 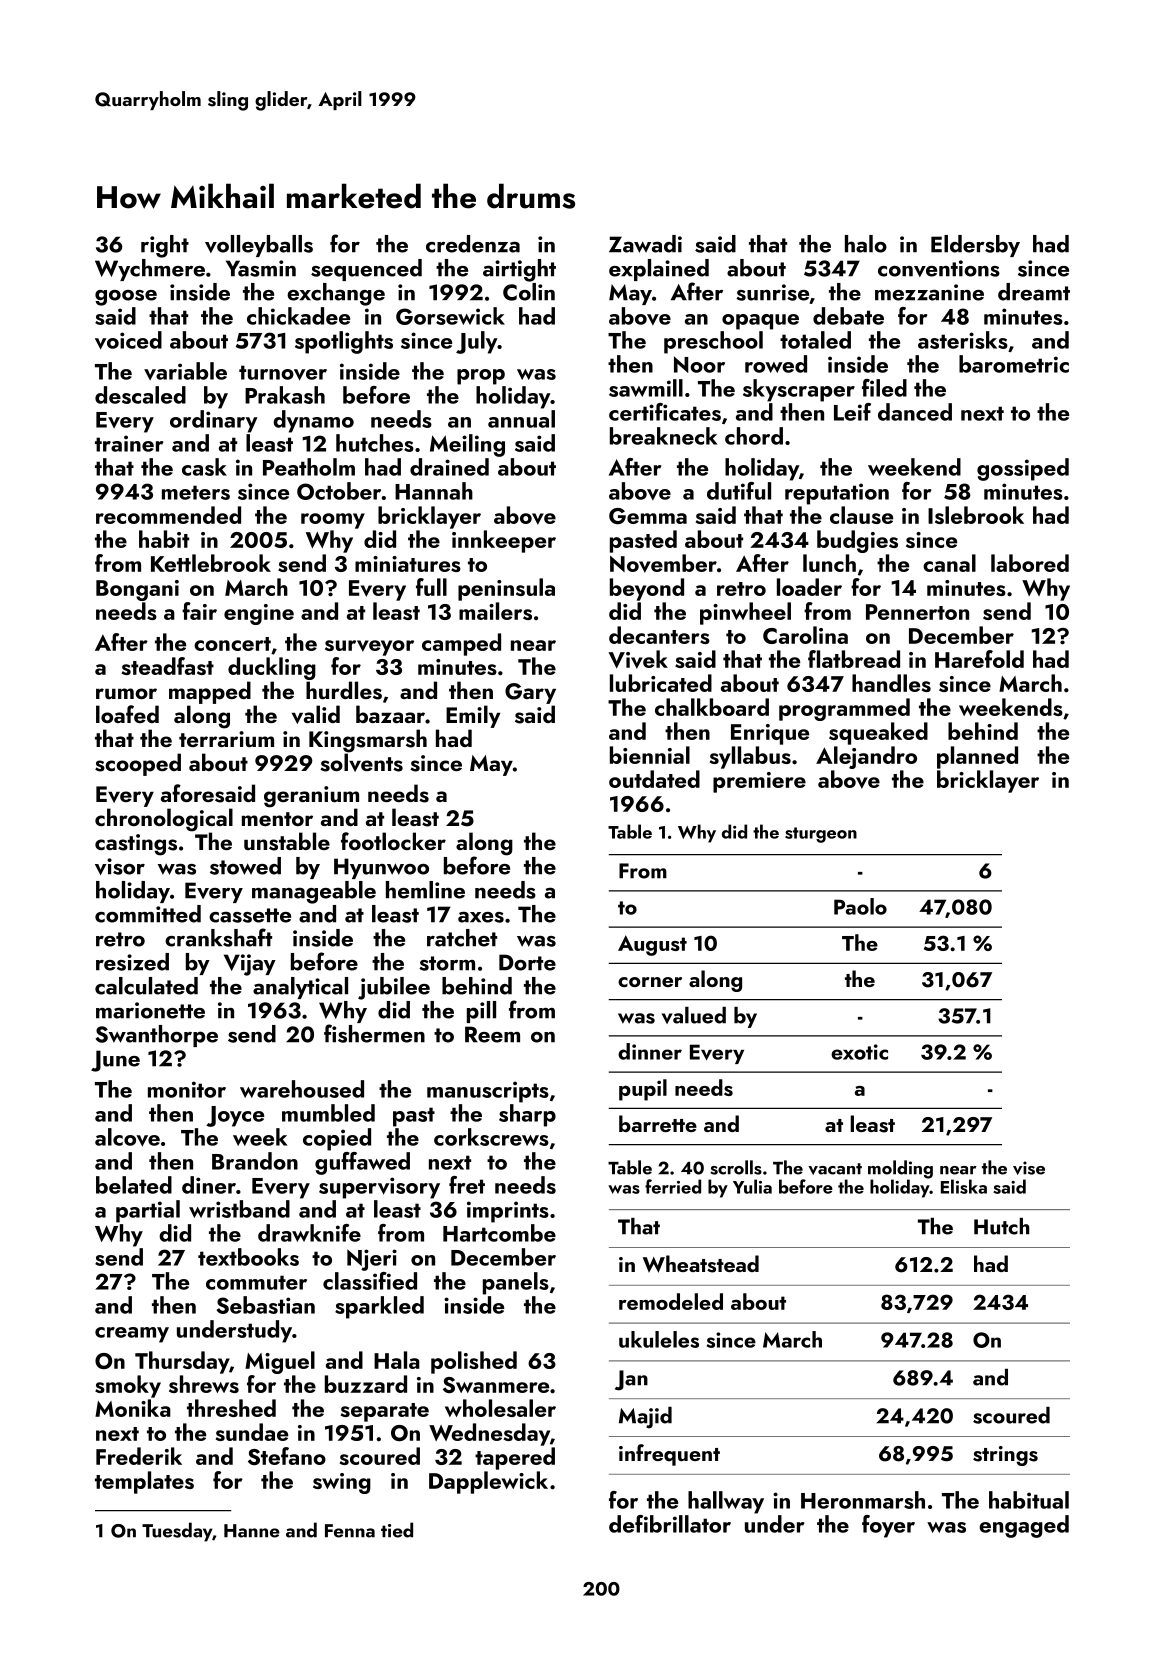 What do you see at coordinates (815, 340) in the screenshot?
I see `totaled` at bounding box center [815, 340].
